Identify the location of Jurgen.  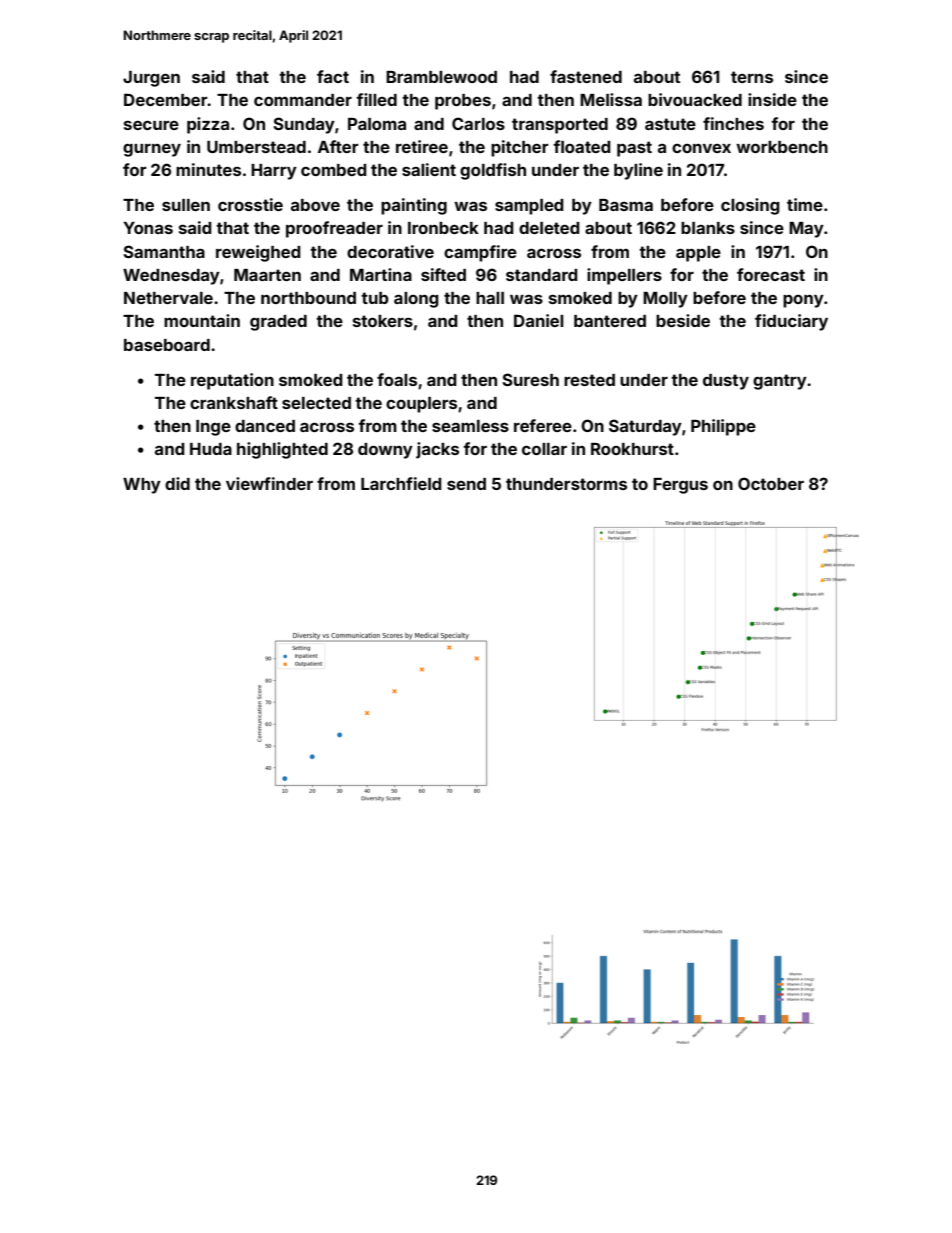
(151, 79).
